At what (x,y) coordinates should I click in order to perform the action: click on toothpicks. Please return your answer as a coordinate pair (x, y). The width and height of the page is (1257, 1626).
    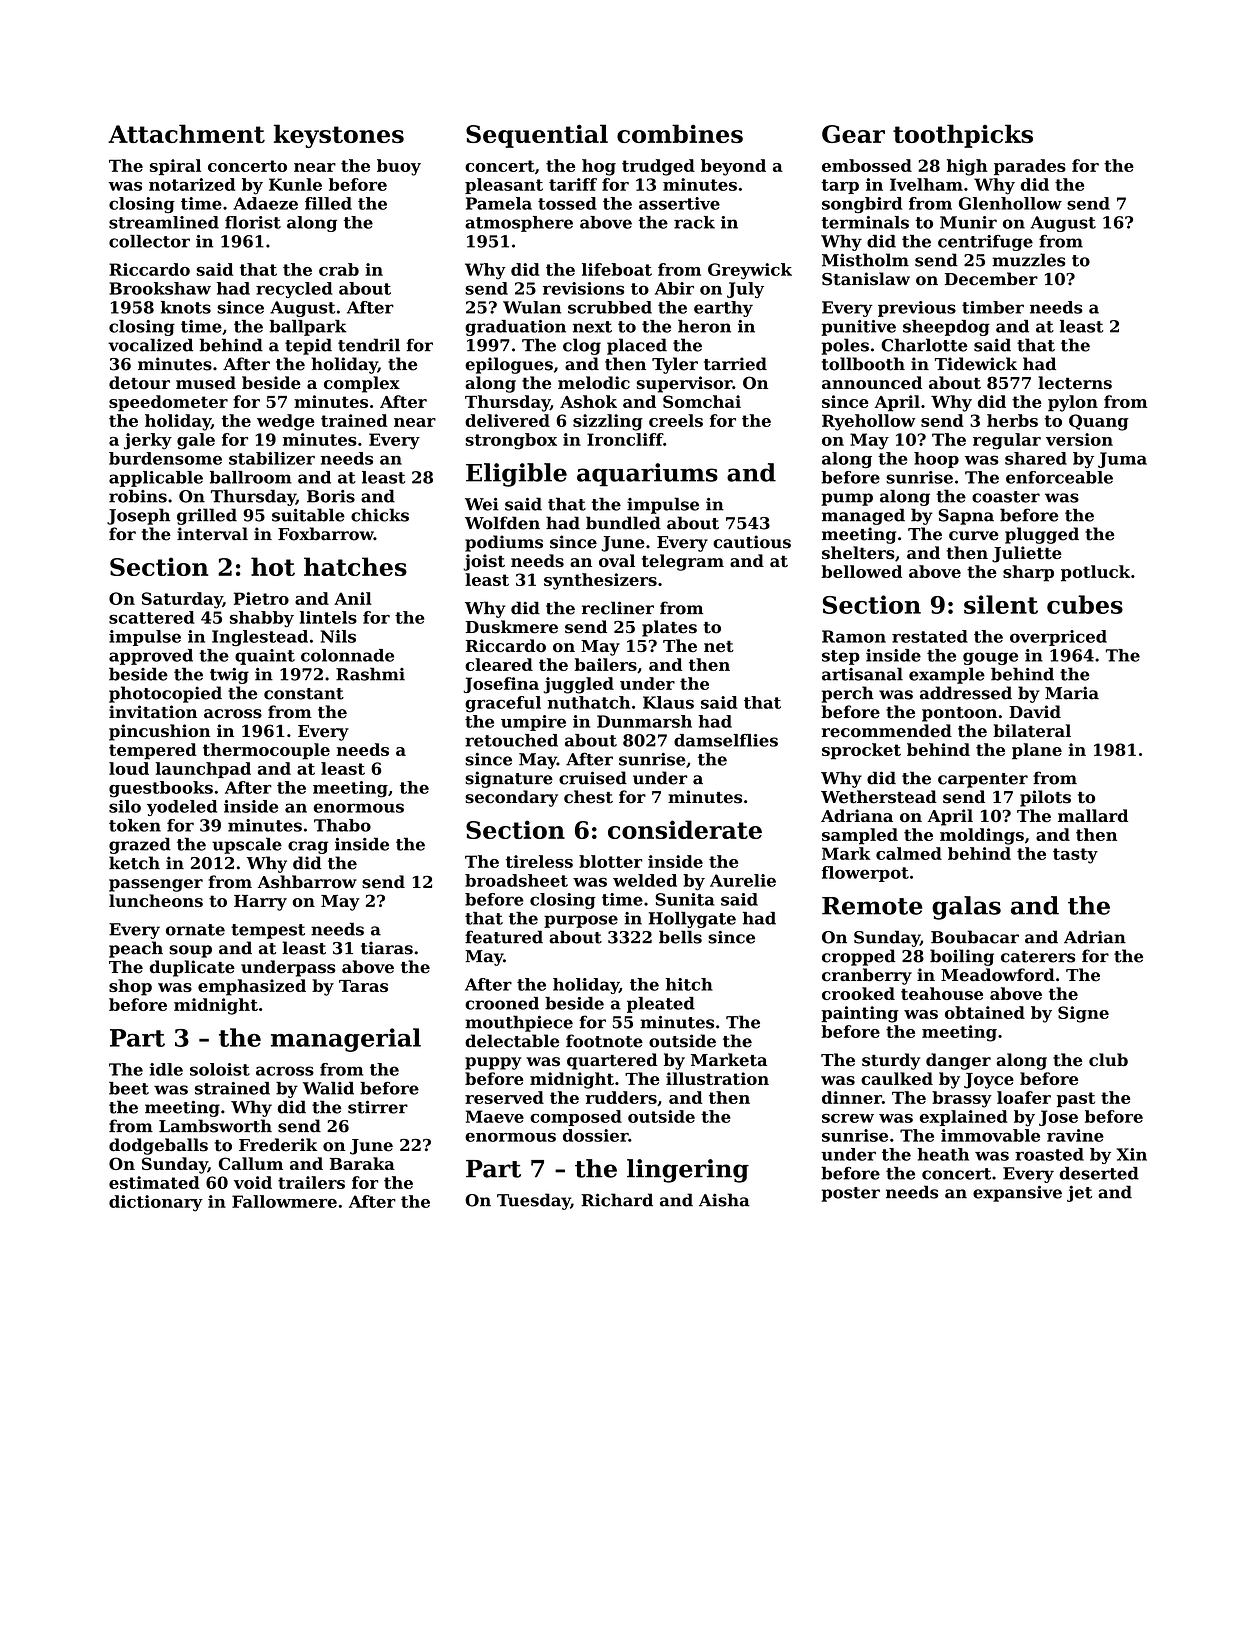
    Looking at the image, I should click on (963, 136).
